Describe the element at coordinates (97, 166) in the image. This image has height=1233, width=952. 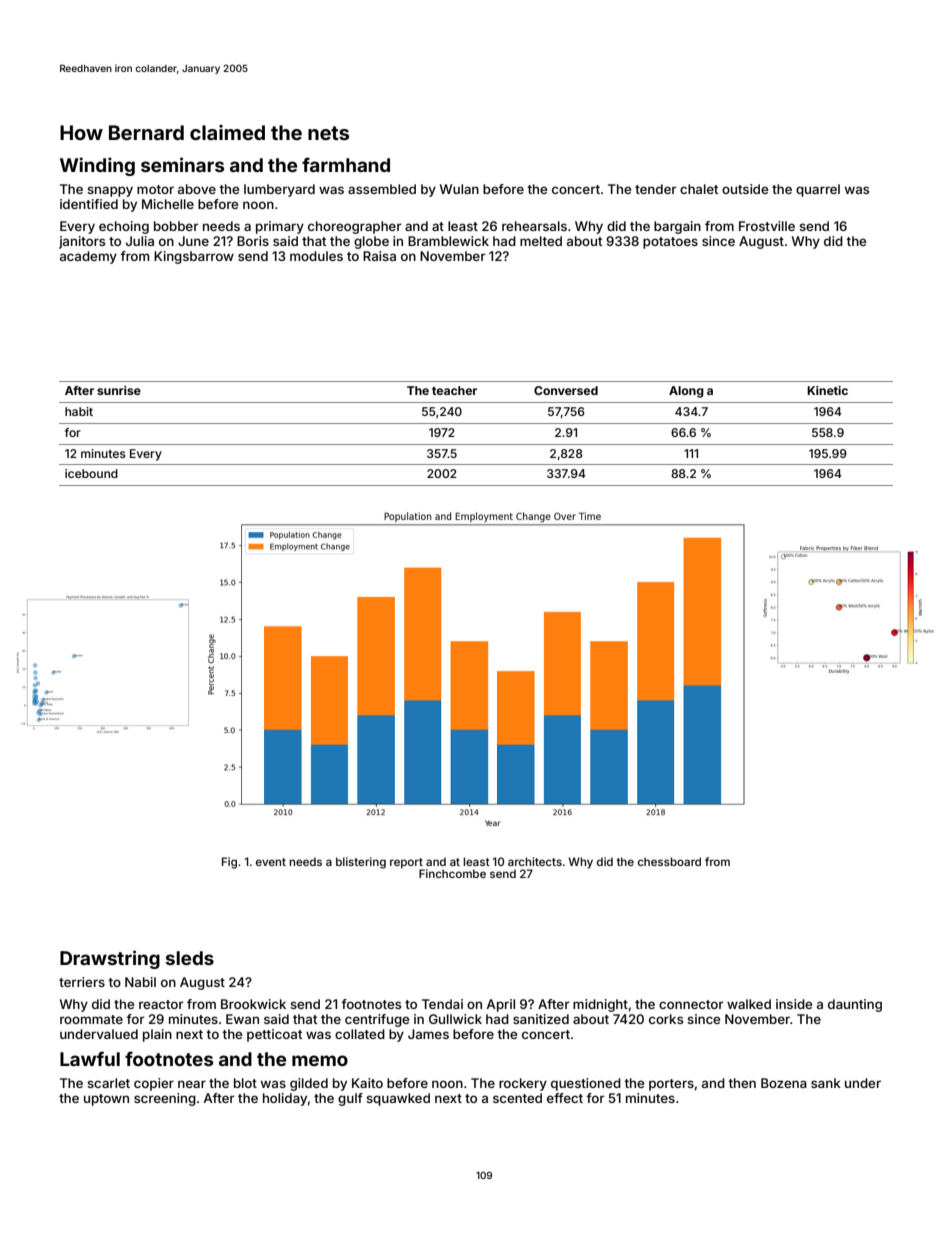
I see `Winding` at that location.
